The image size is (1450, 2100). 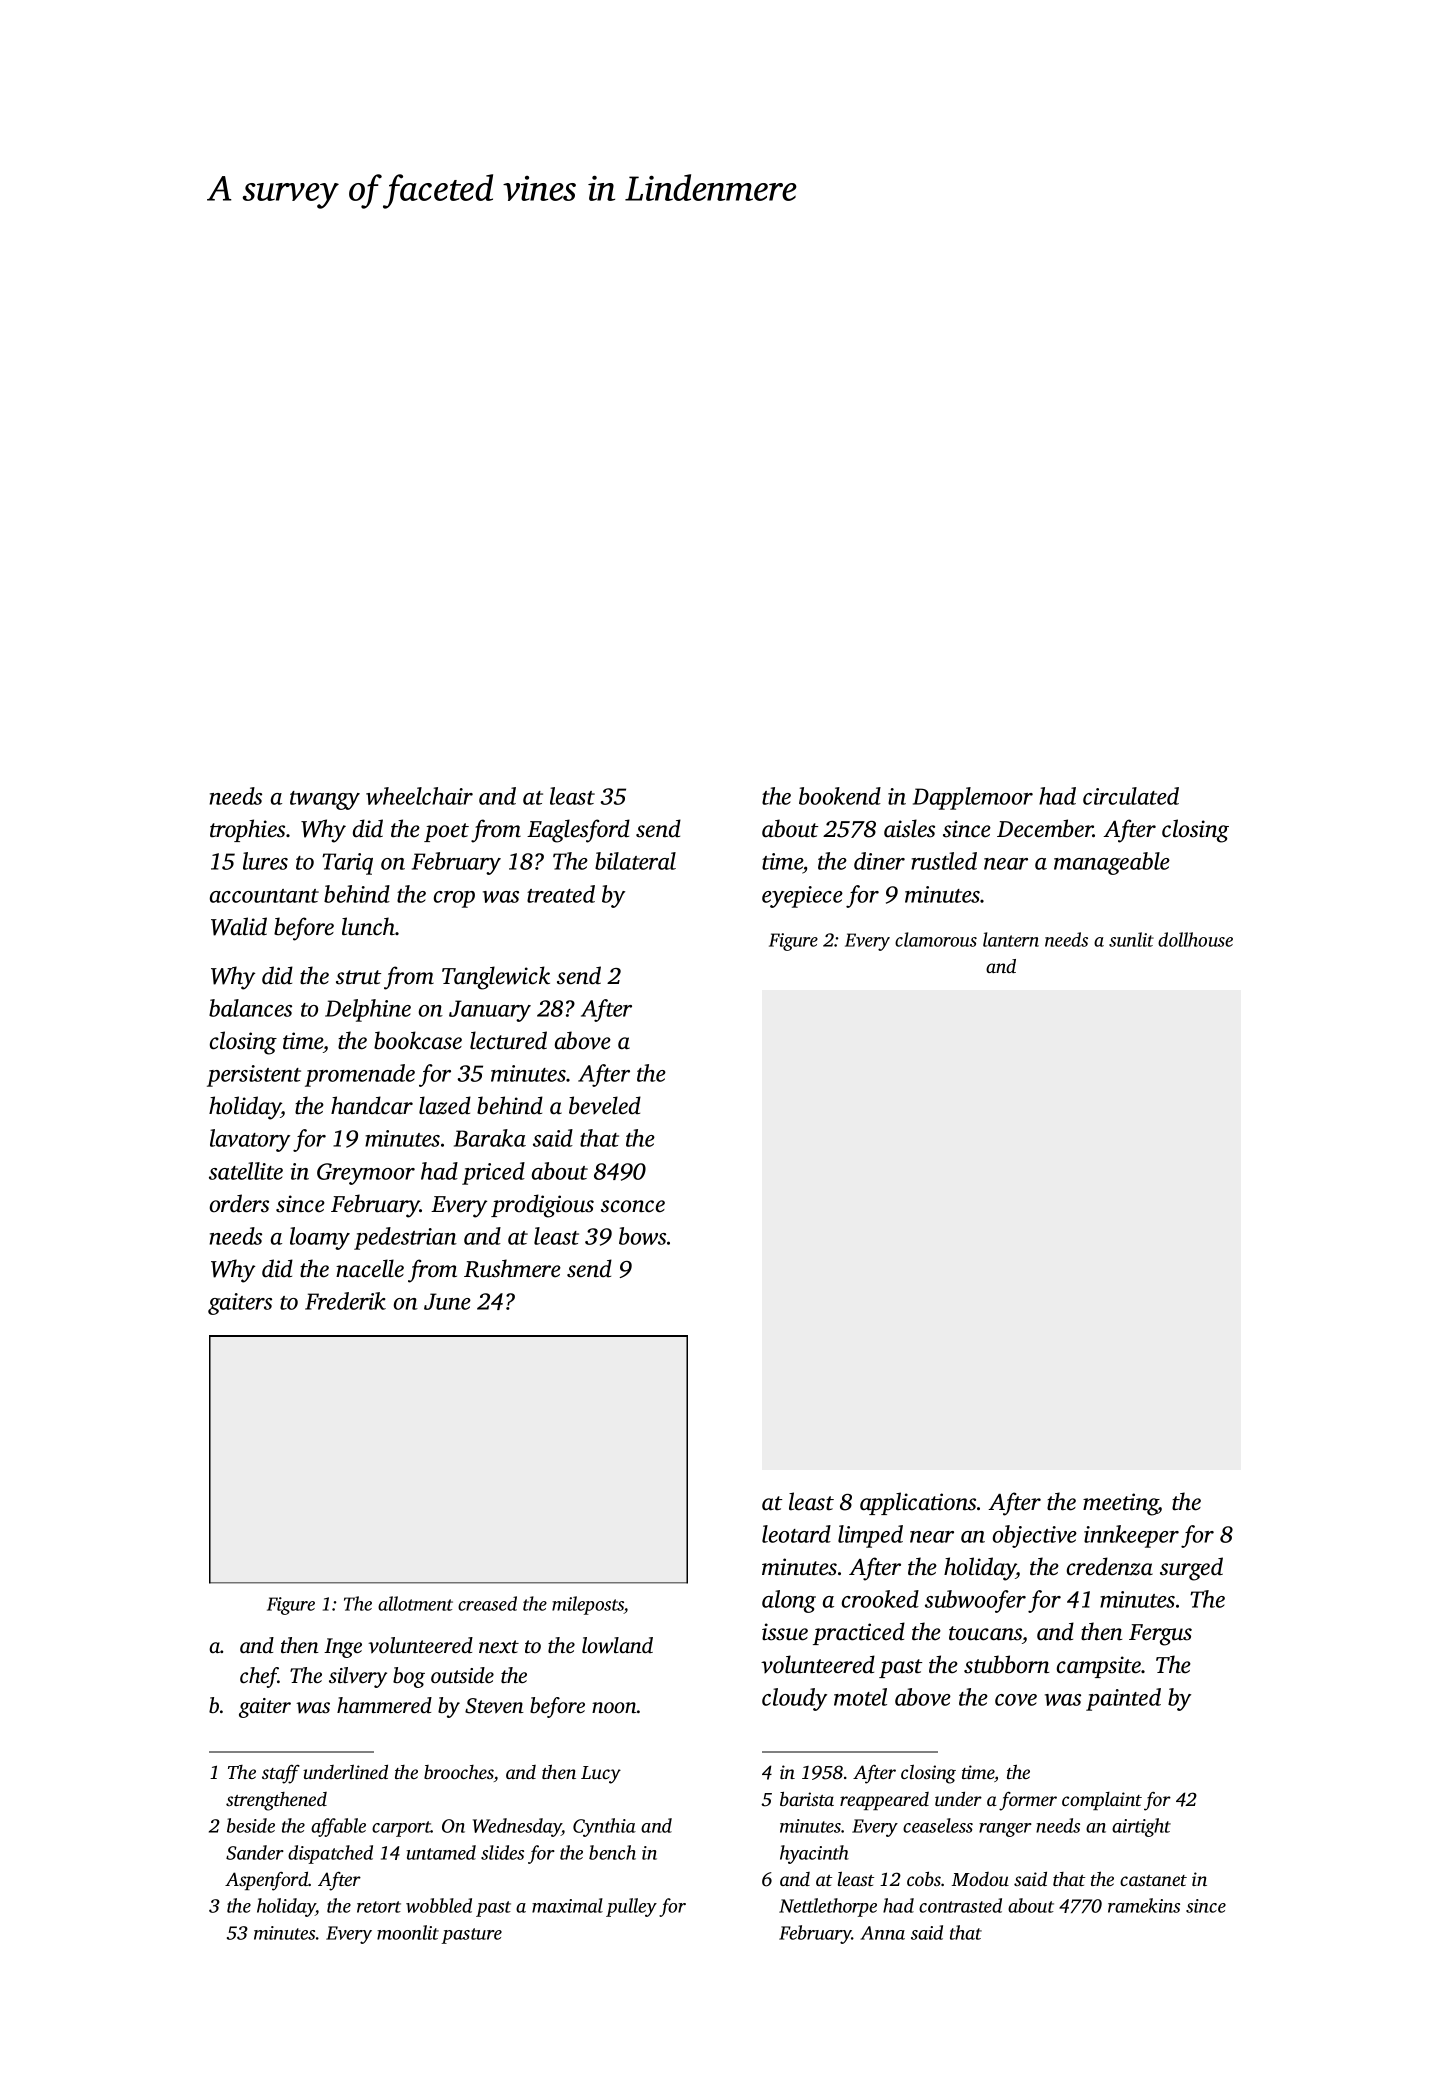 What do you see at coordinates (512, 1268) in the screenshot?
I see `Rushmere` at bounding box center [512, 1268].
